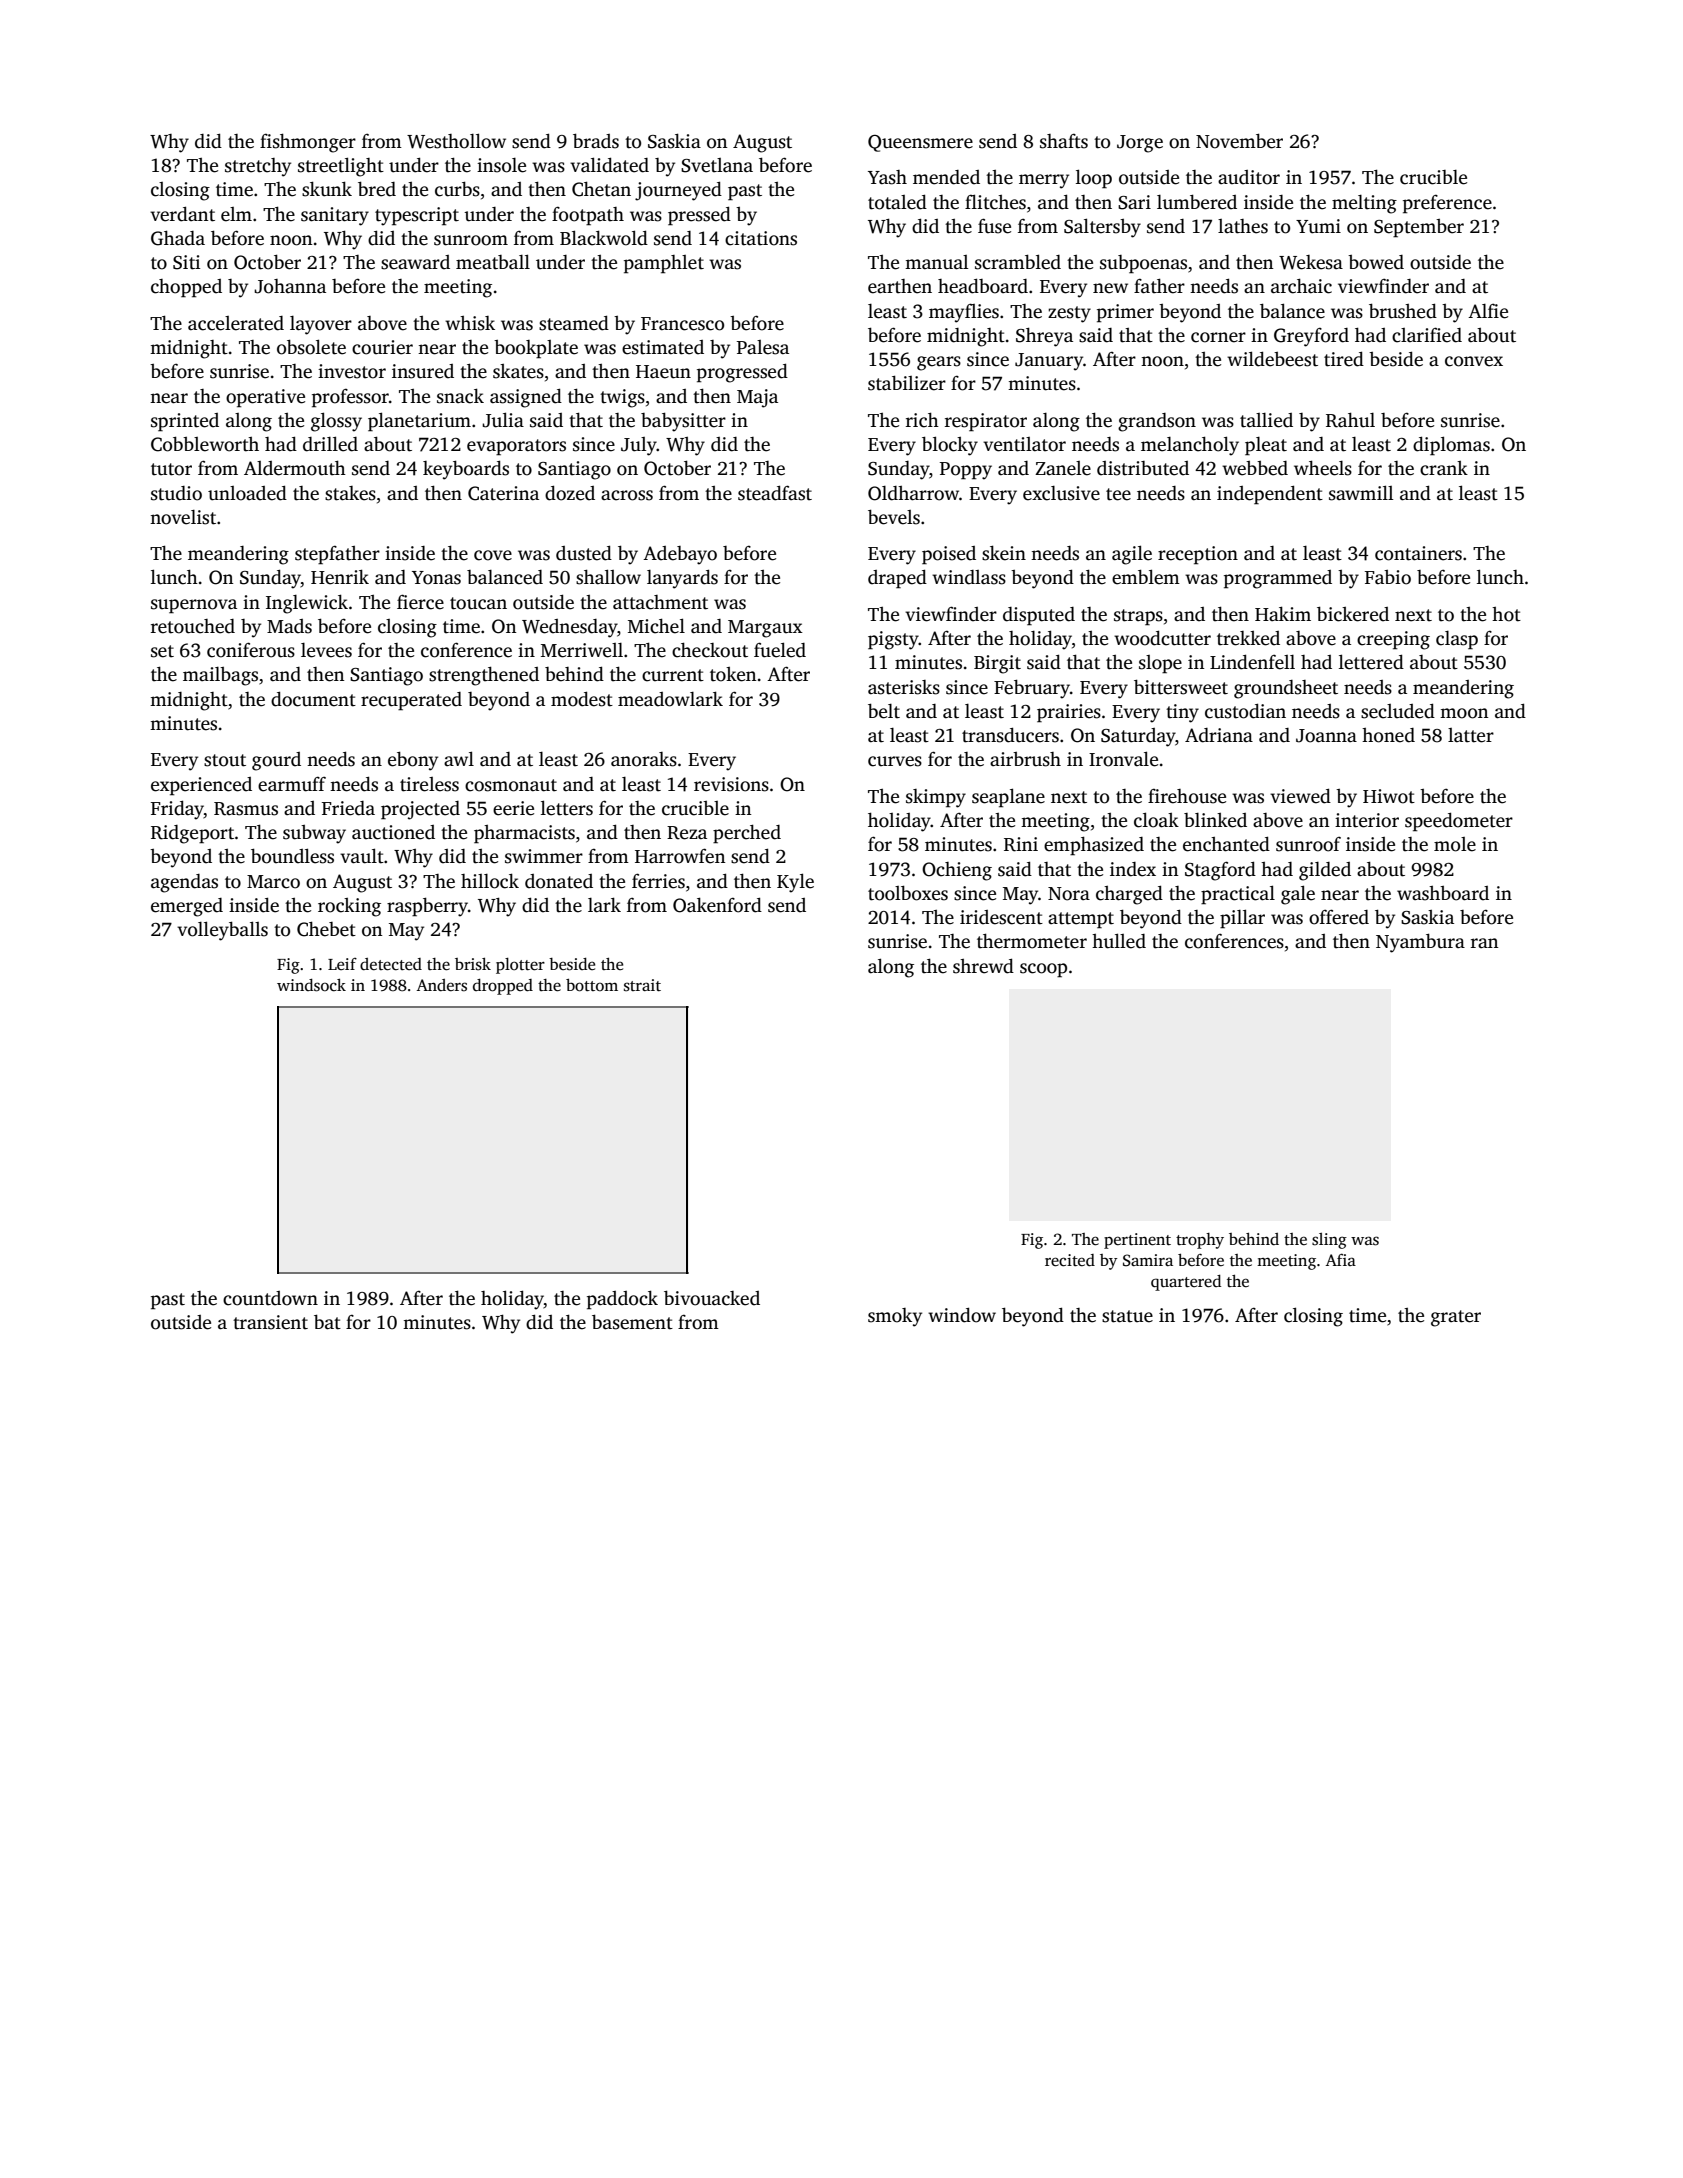 This document has height=2178, width=1683. I want to click on transient, so click(270, 1322).
